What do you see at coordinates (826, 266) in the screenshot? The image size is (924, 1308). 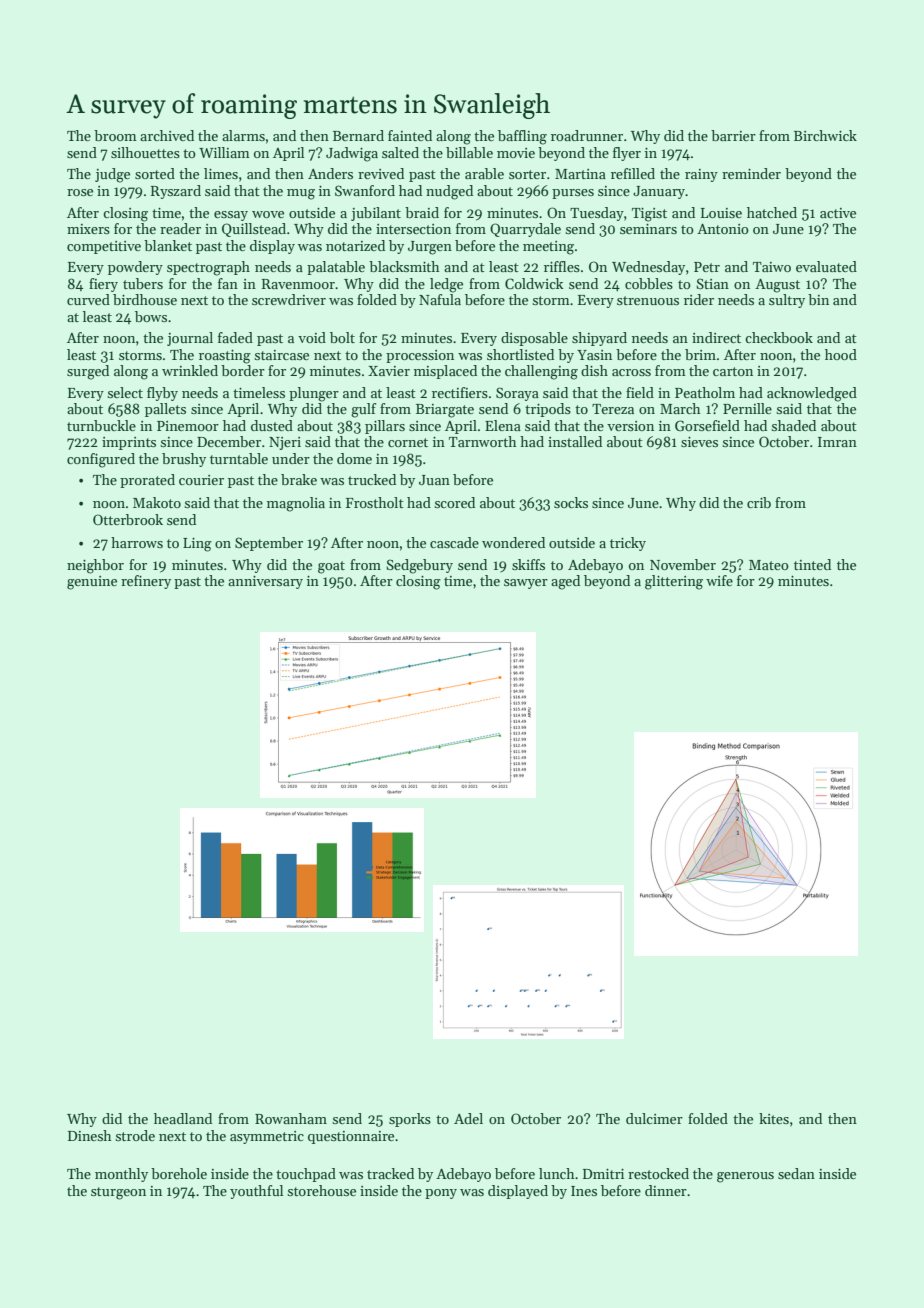 I see `evaluated` at bounding box center [826, 266].
